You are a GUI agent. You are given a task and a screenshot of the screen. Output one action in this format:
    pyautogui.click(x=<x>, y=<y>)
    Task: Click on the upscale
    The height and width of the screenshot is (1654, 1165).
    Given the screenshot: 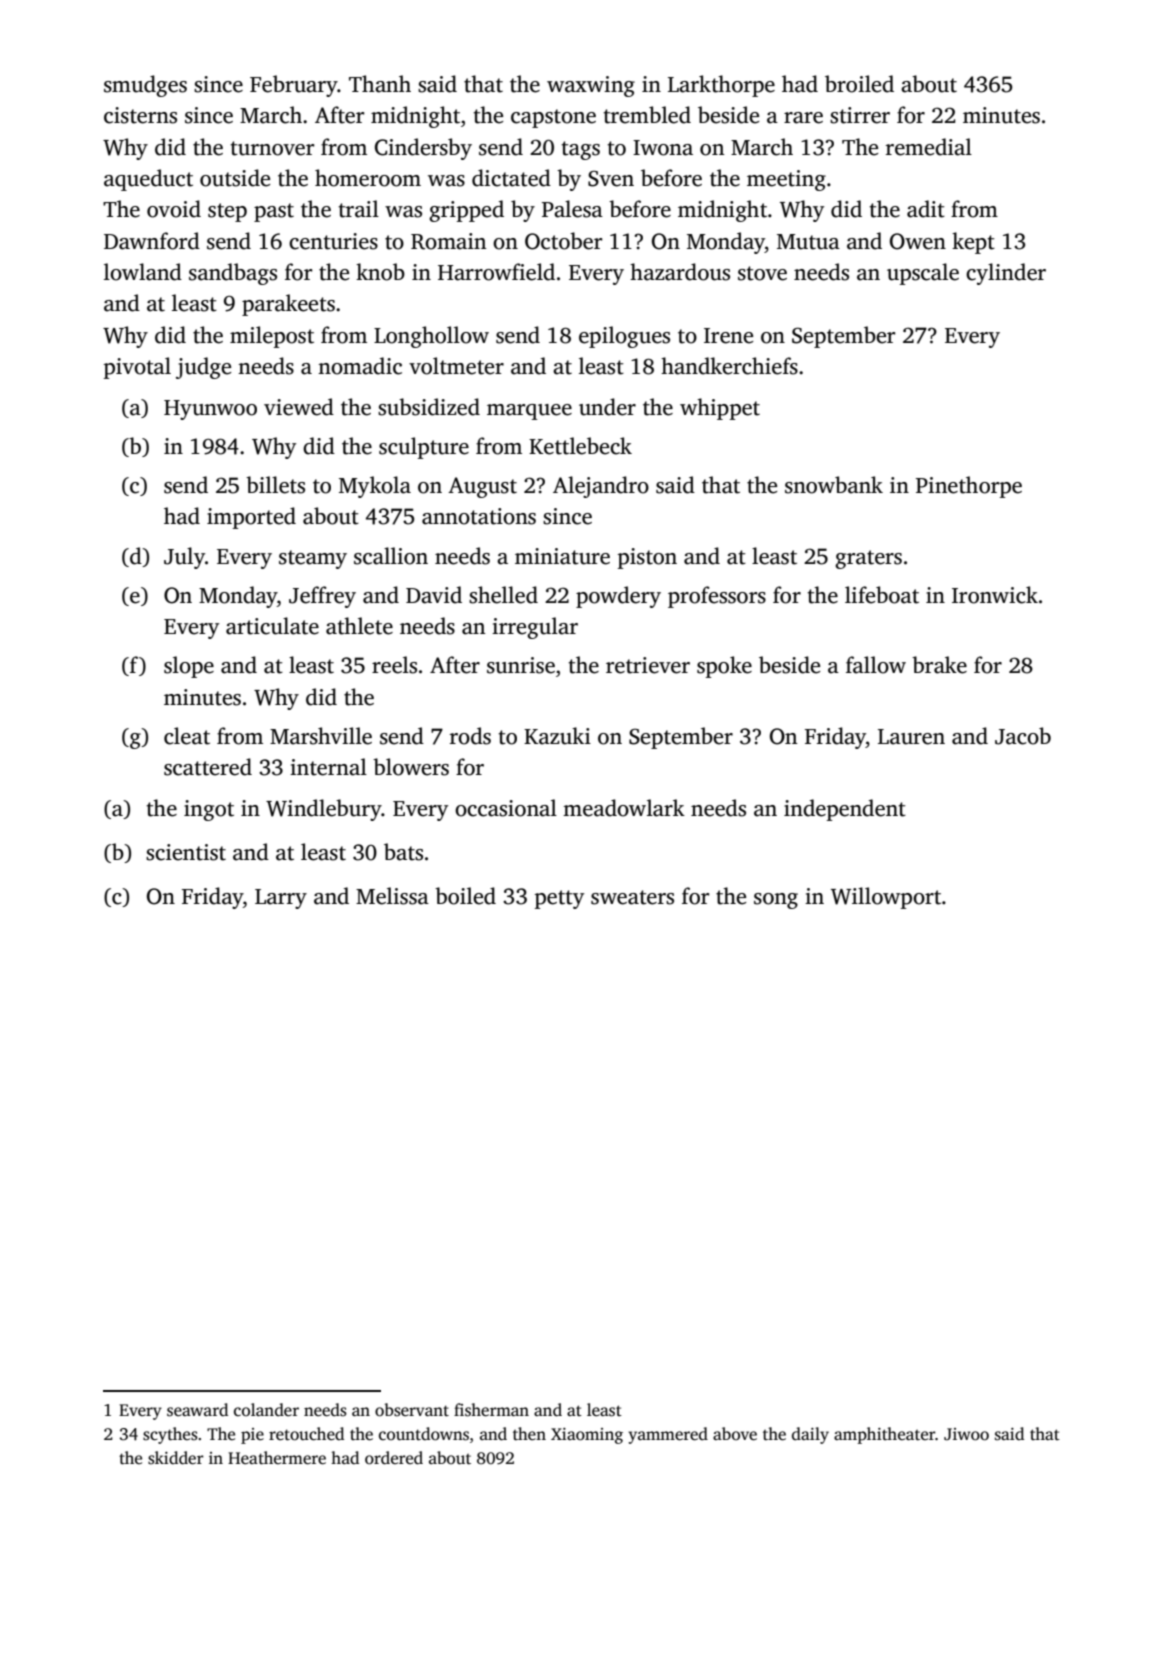 What is the action you would take?
    pyautogui.click(x=923, y=274)
